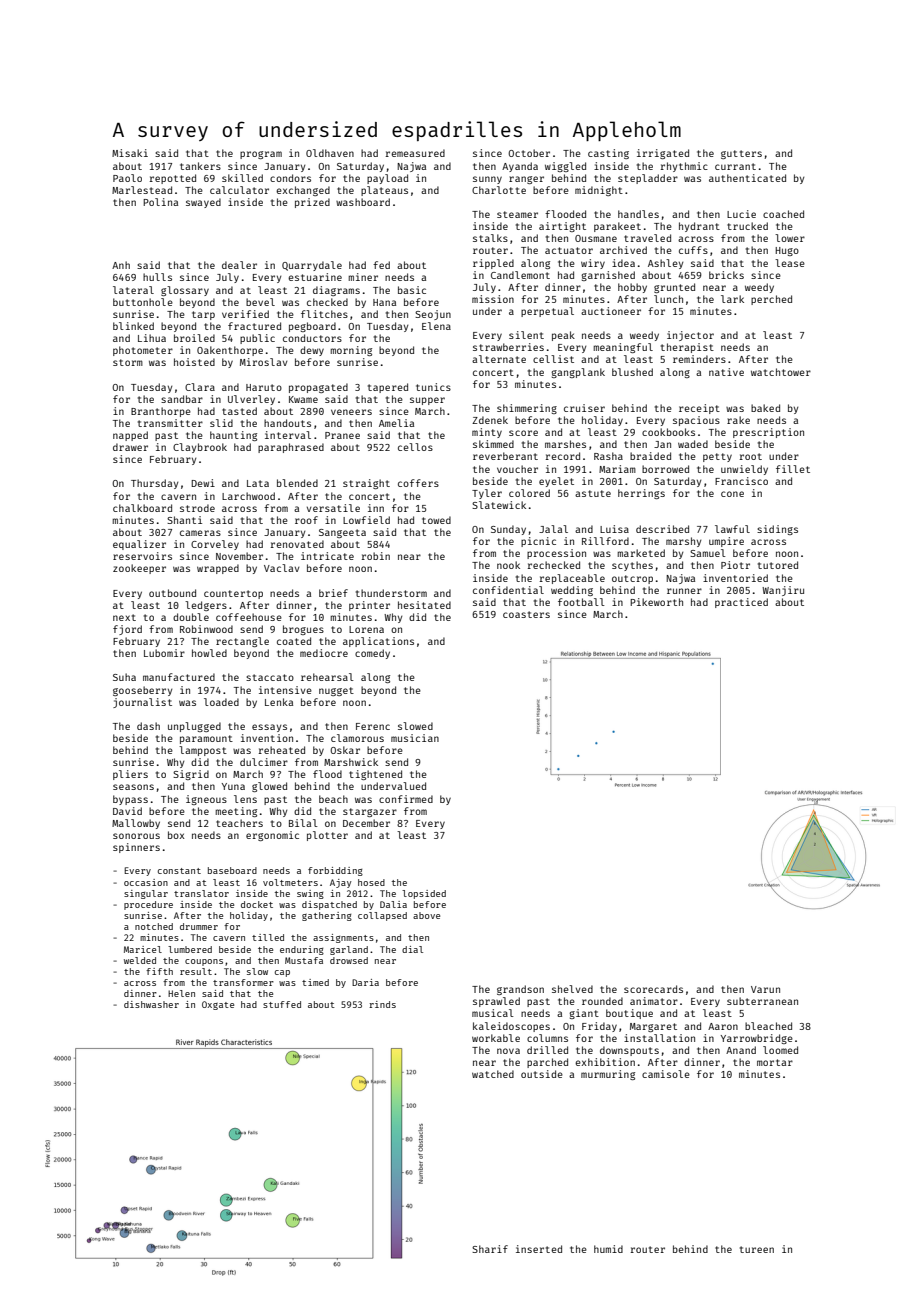 This page has width=924, height=1308. Describe the element at coordinates (490, 1249) in the page. I see `Sharif` at that location.
